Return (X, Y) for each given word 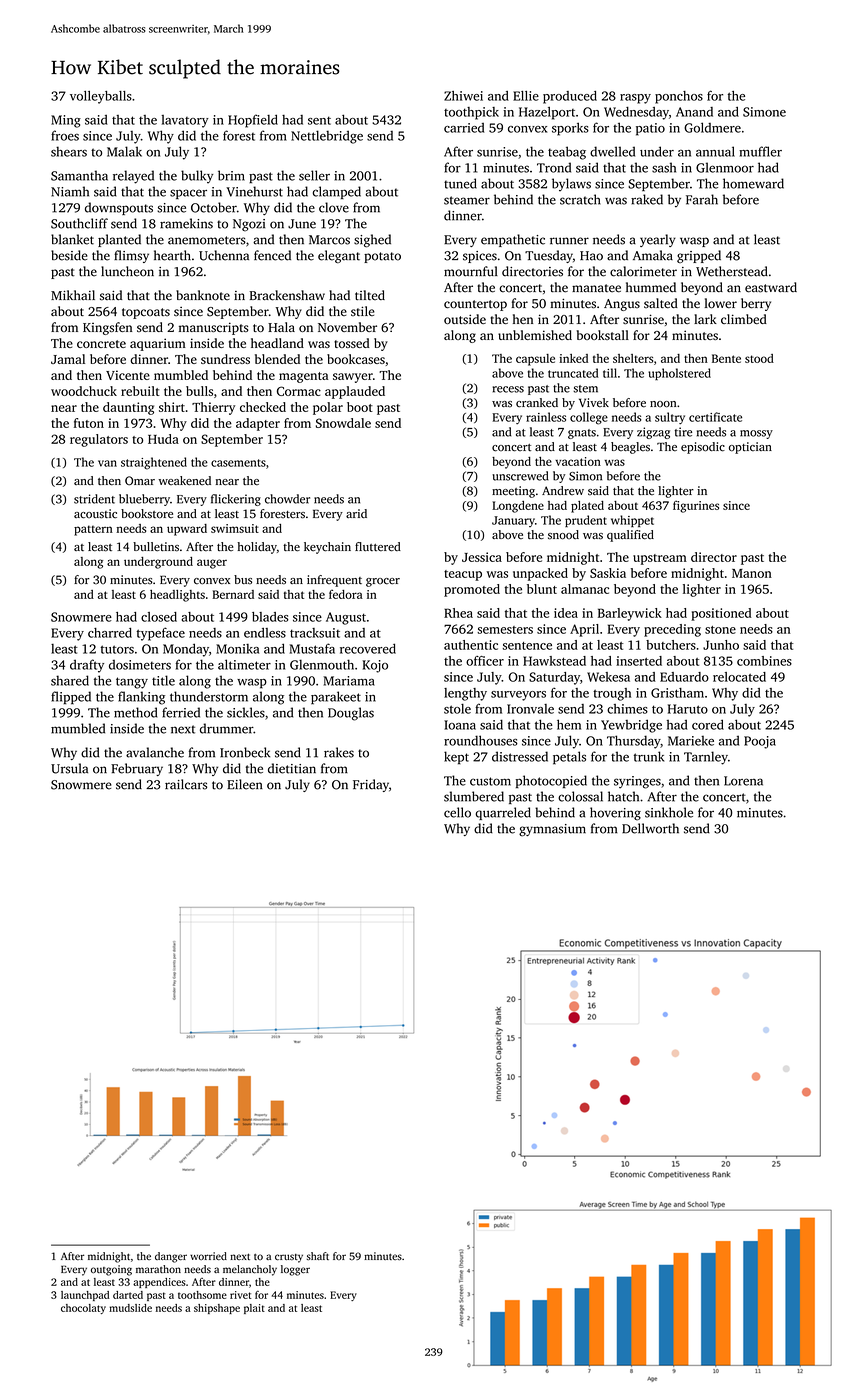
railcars (186, 784)
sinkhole (669, 812)
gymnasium (552, 830)
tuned (460, 183)
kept (456, 758)
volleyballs (101, 97)
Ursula (69, 768)
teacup (463, 575)
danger (171, 1257)
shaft (318, 1256)
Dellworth (650, 828)
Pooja (760, 742)
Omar (140, 481)
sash (664, 167)
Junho (721, 645)
